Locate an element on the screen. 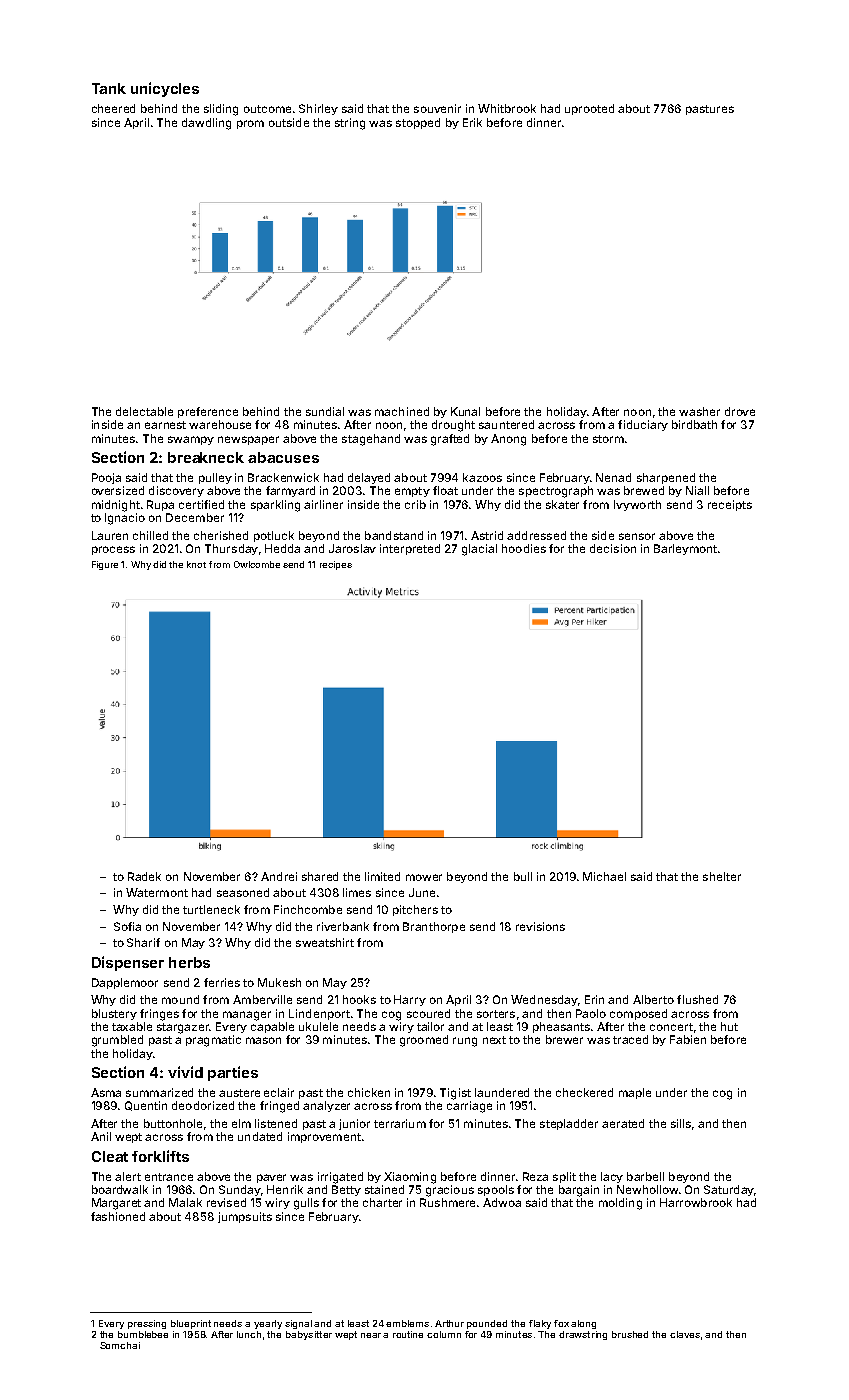  glacial is located at coordinates (479, 550).
